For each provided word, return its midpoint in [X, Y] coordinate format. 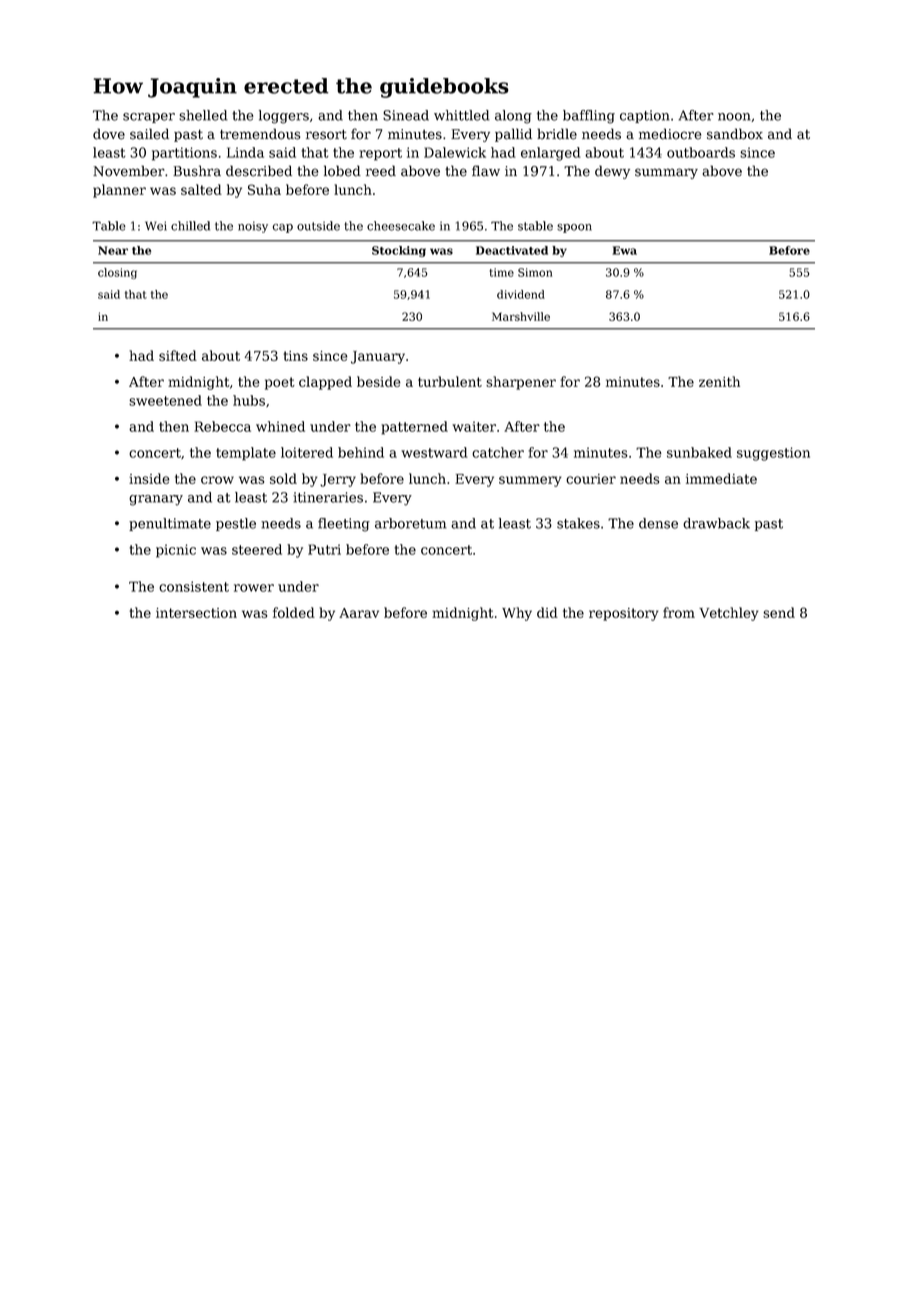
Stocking [399, 251]
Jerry [338, 480]
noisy [253, 227]
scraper [149, 118]
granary [156, 500]
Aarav [359, 613]
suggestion [773, 454]
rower [254, 588]
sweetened [165, 400]
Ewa [624, 250]
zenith [719, 381]
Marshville [521, 316]
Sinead [406, 115]
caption [645, 116]
